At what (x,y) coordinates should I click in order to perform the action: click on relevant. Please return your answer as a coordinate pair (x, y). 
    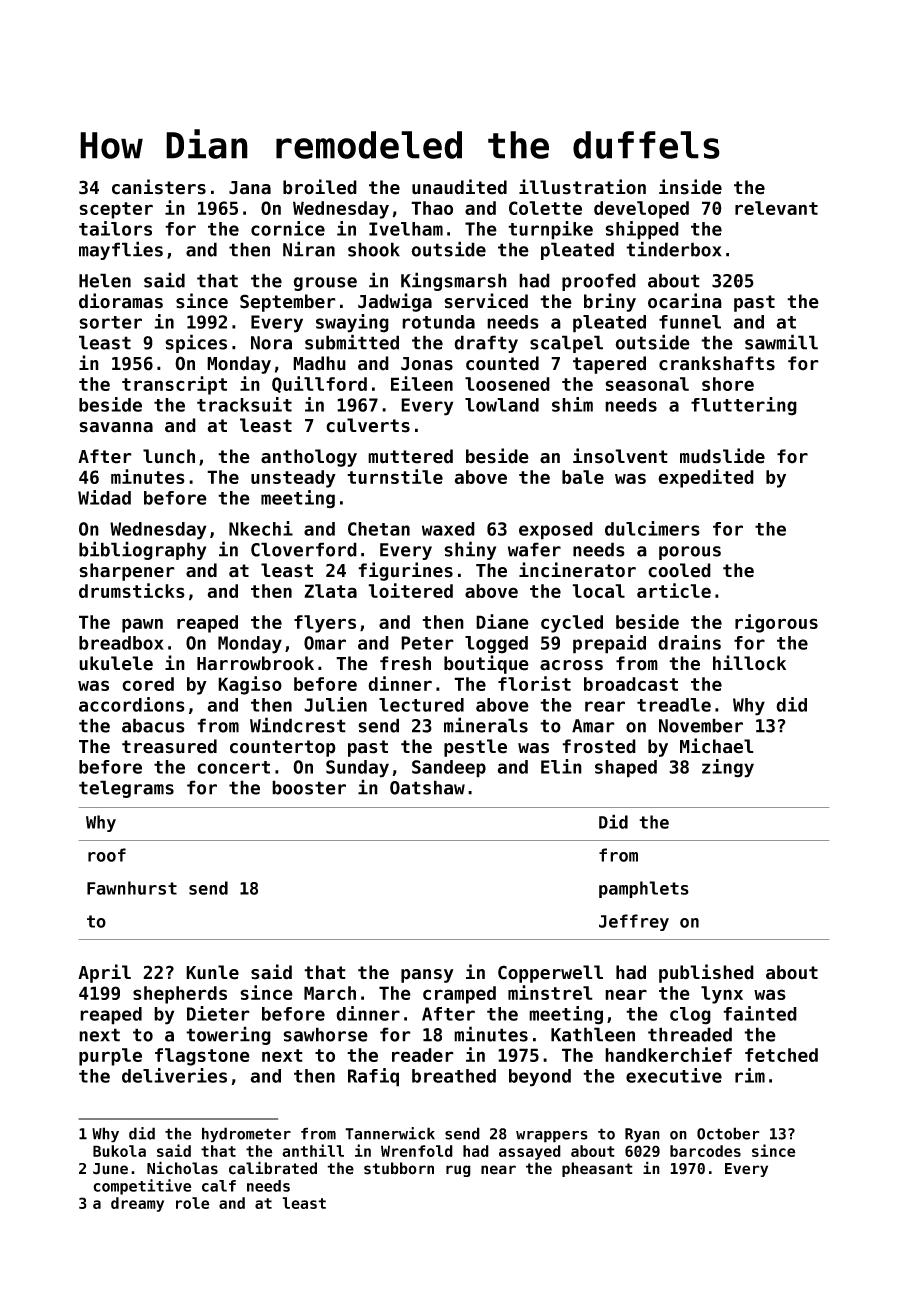
    Looking at the image, I should click on (776, 208).
